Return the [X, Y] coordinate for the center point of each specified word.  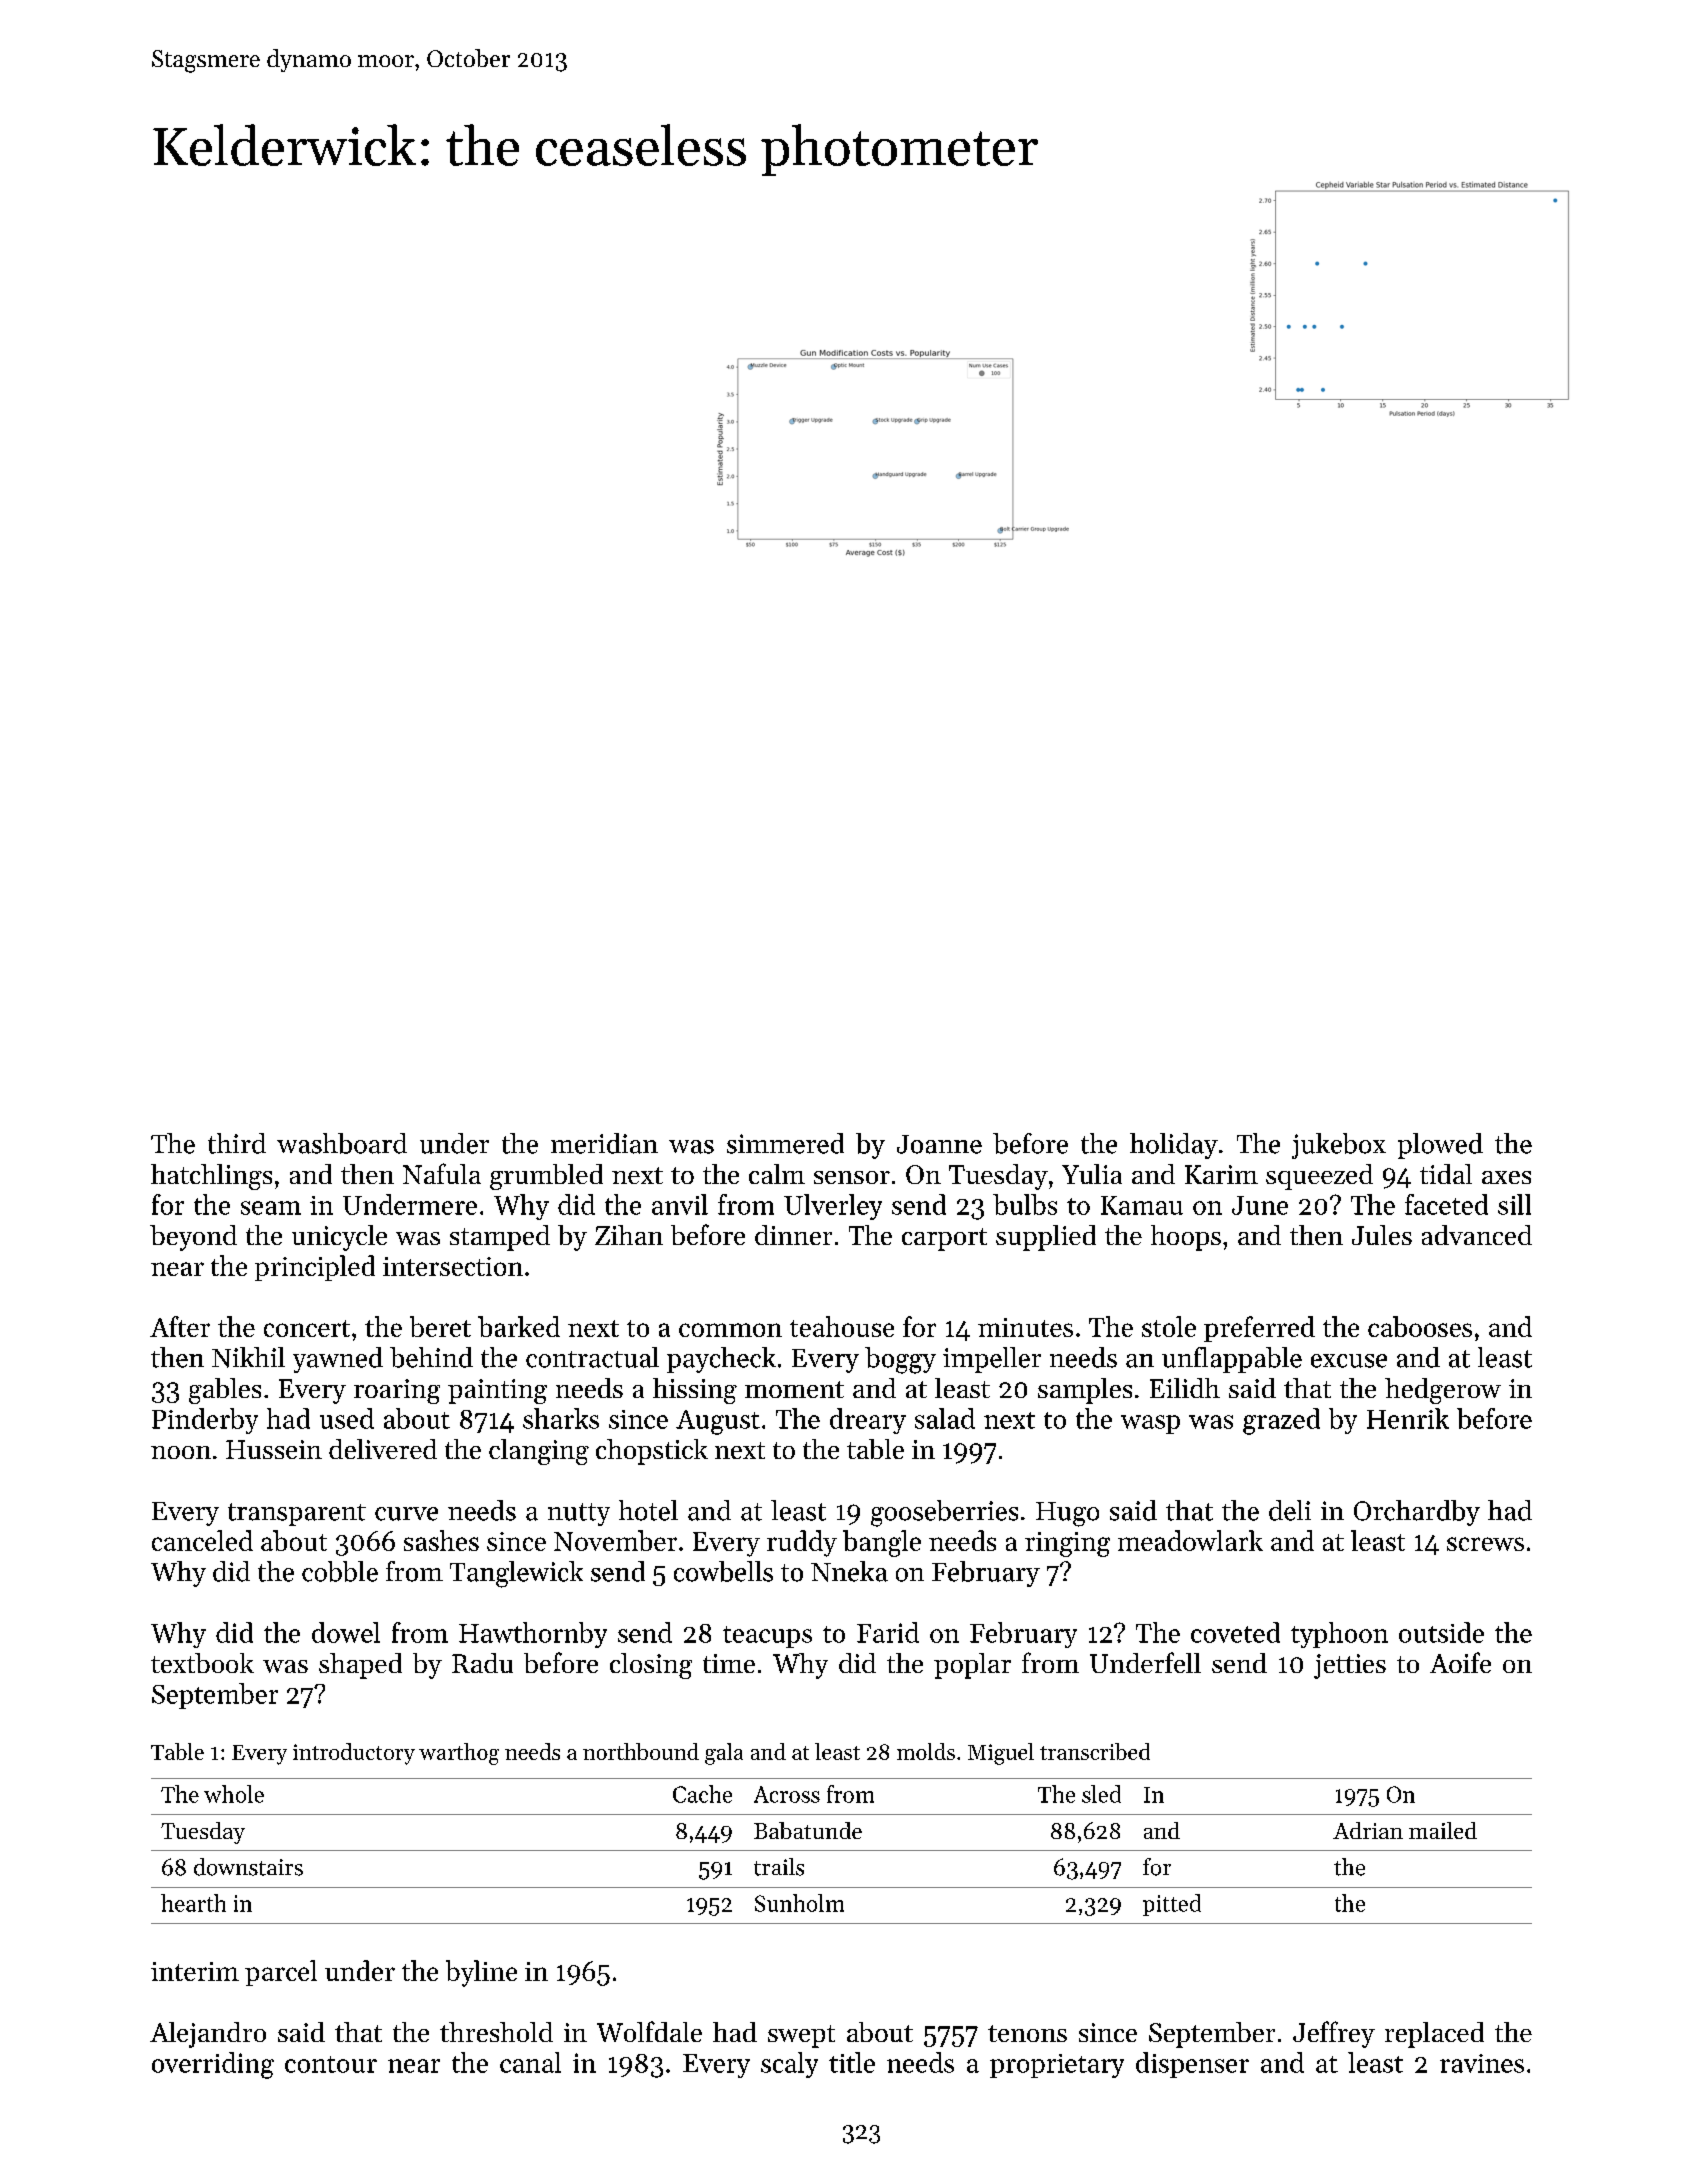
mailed [1443, 1830]
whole [234, 1794]
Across [787, 1794]
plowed [1440, 1146]
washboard [342, 1143]
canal [530, 2062]
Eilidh [1185, 1388]
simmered [785, 1143]
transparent [297, 1514]
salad [945, 1418]
